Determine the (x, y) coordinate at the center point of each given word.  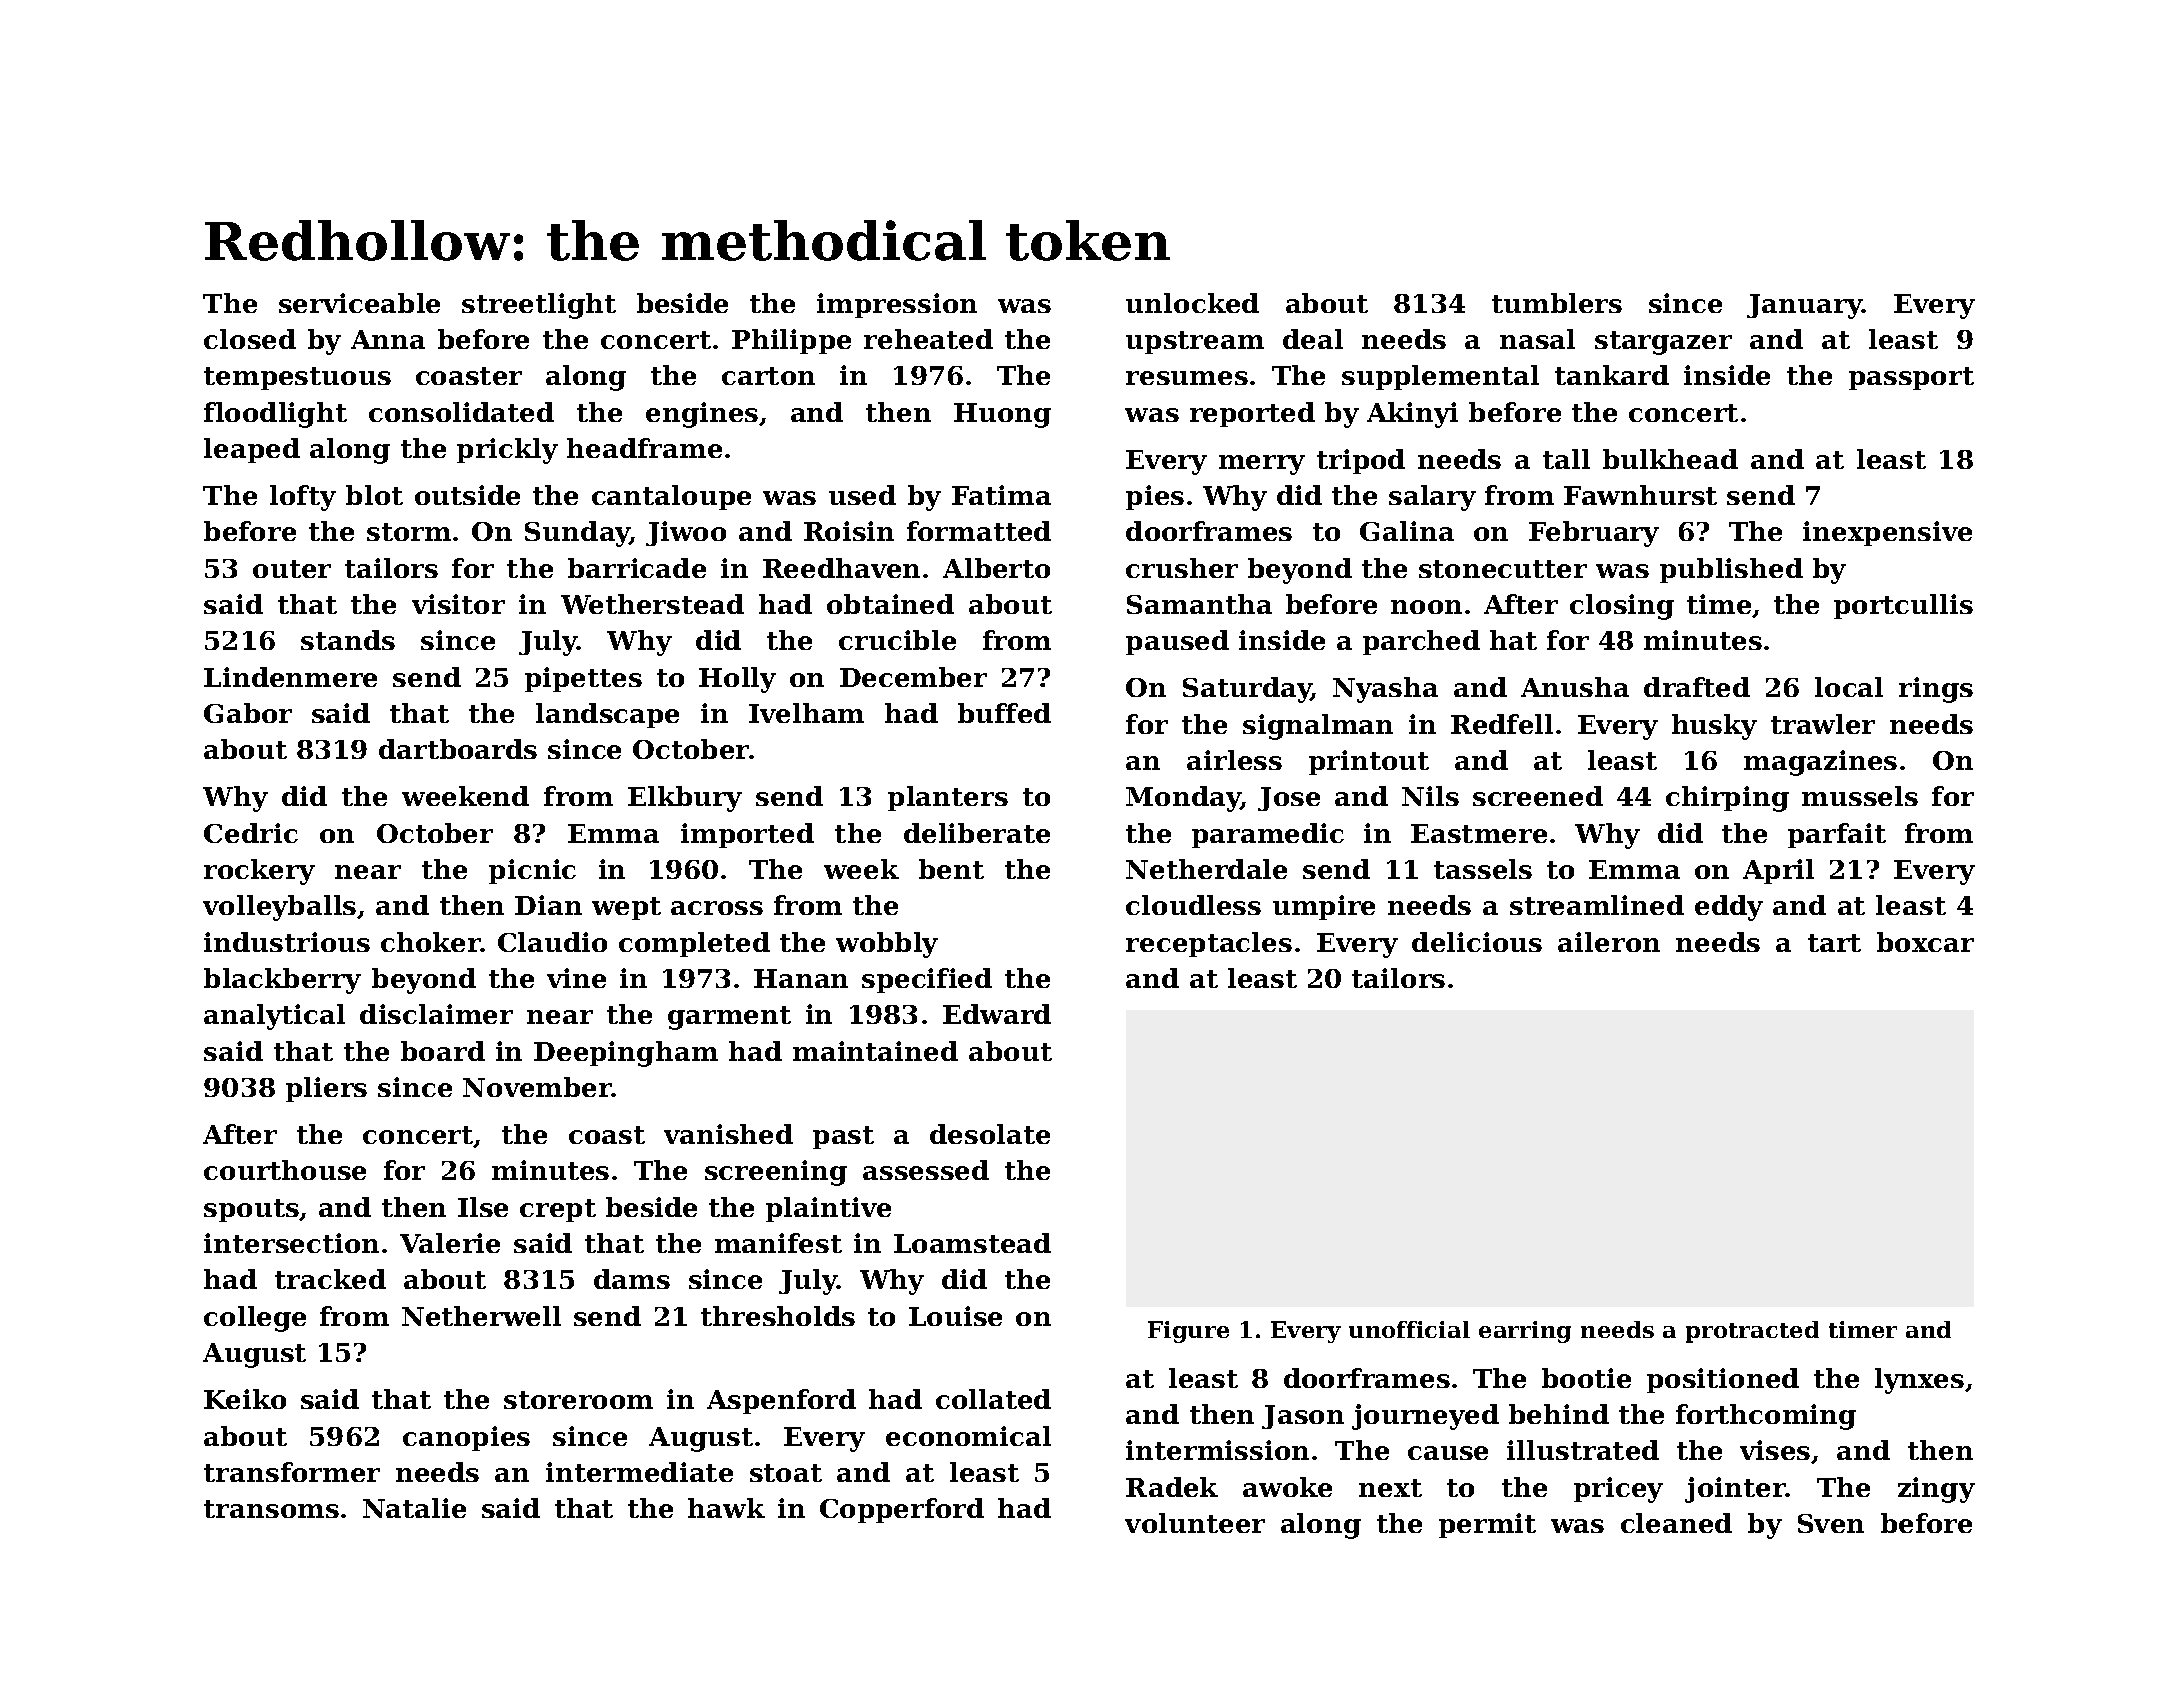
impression (897, 305)
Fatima (1001, 495)
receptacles (1209, 944)
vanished (728, 1134)
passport (1911, 378)
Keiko (245, 1399)
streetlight (539, 306)
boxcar (1925, 942)
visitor (458, 604)
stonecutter (1503, 569)
